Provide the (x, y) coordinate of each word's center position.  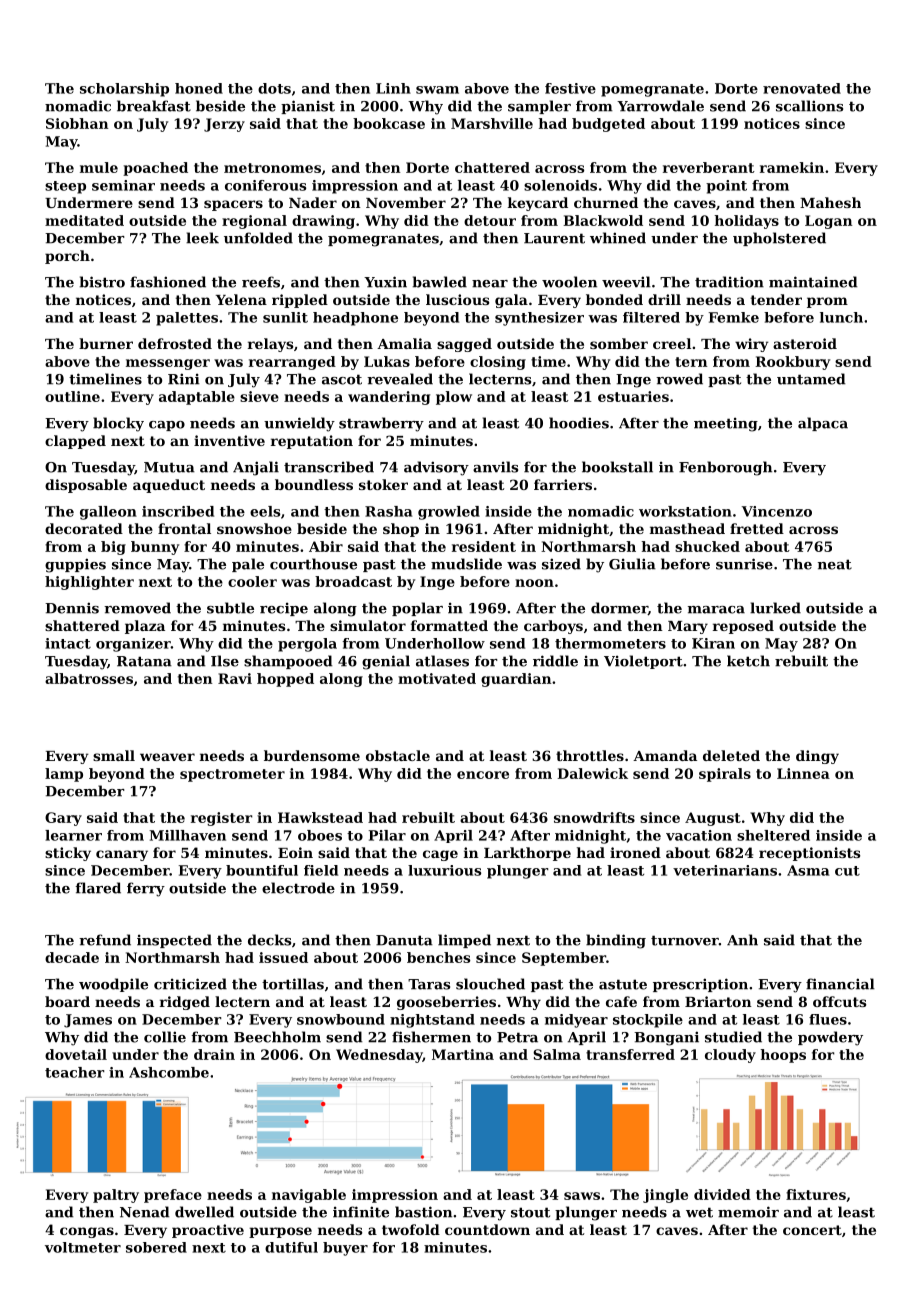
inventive (229, 440)
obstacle (398, 755)
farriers (563, 484)
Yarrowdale (660, 106)
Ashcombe (169, 1072)
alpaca (823, 424)
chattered (492, 167)
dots (274, 88)
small (114, 755)
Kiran (713, 643)
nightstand (432, 1021)
